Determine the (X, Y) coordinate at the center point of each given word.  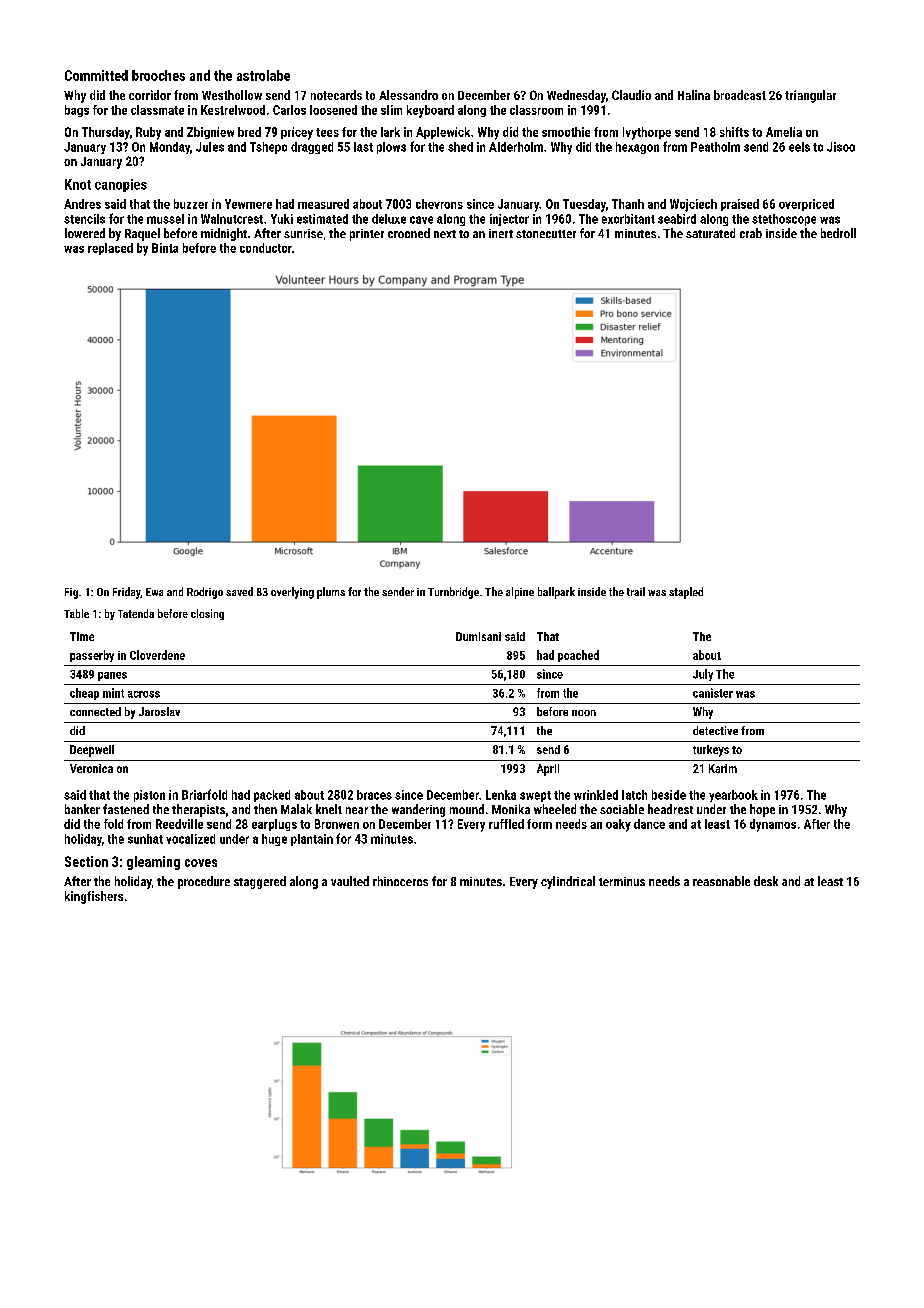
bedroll (838, 233)
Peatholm (715, 147)
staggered (260, 882)
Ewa (154, 592)
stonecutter (546, 234)
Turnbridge (453, 593)
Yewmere (248, 204)
